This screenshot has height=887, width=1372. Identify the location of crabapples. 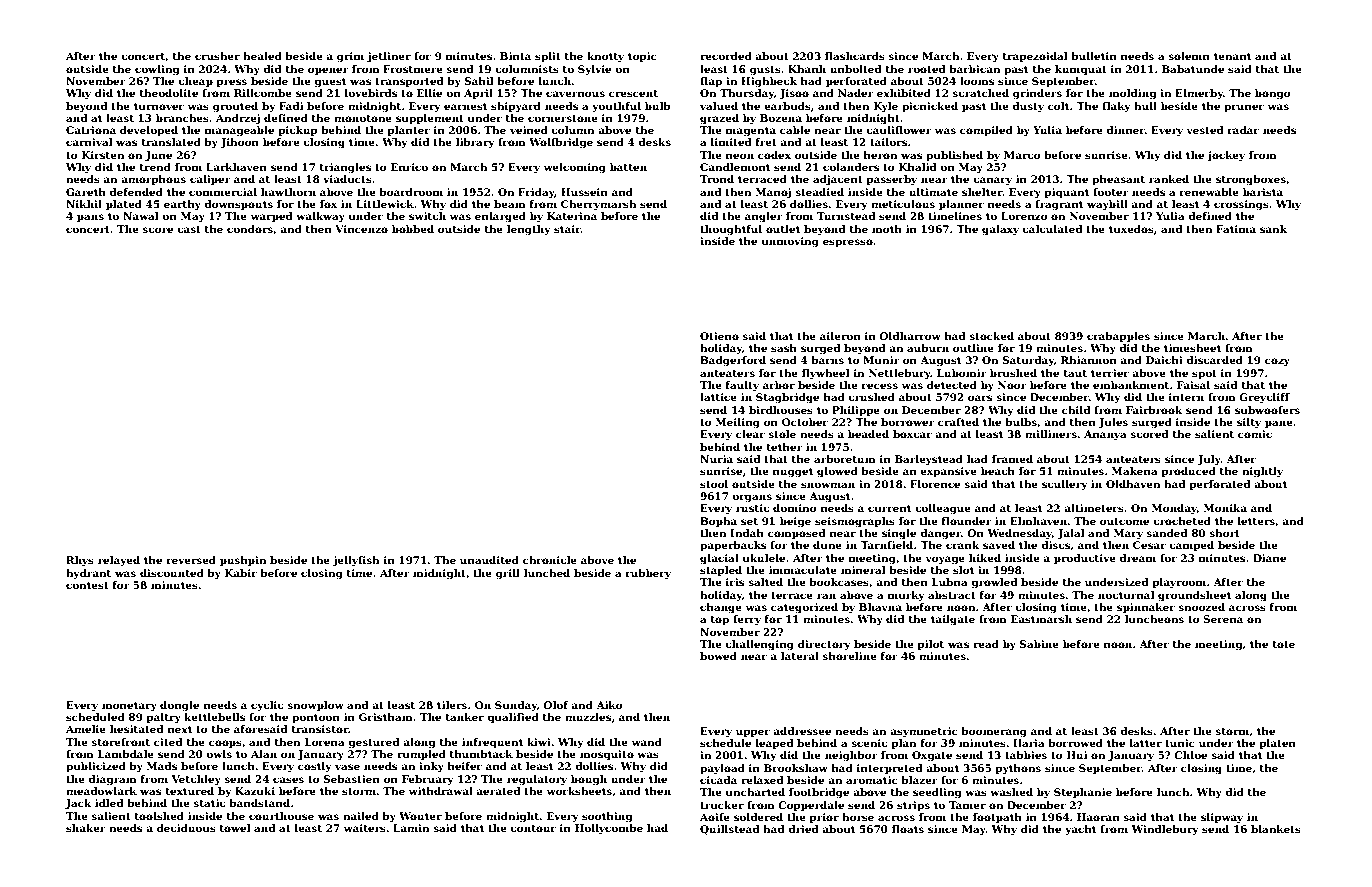
(1118, 337).
